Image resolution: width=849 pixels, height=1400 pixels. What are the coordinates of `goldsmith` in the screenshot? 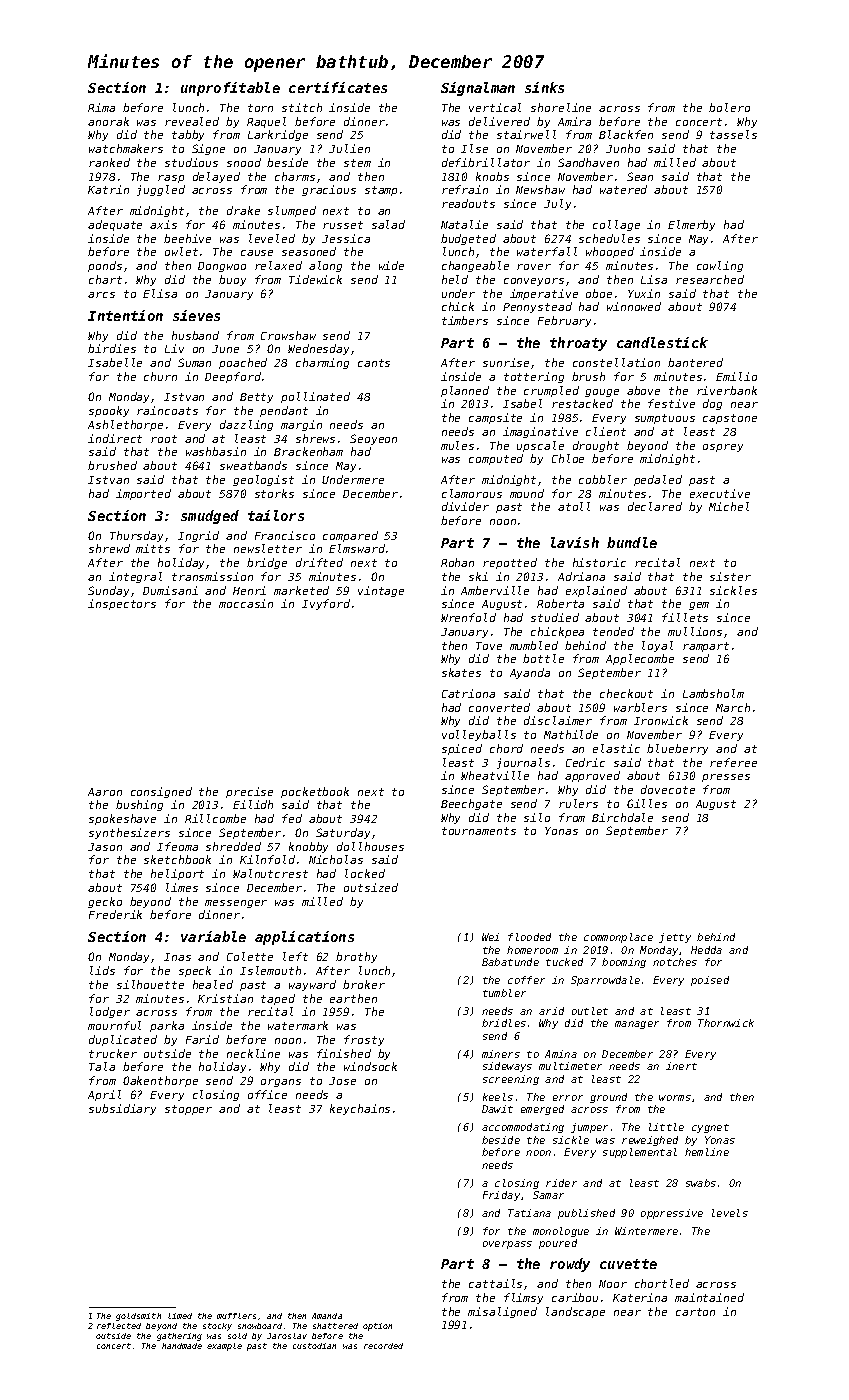 It's located at (138, 1317).
